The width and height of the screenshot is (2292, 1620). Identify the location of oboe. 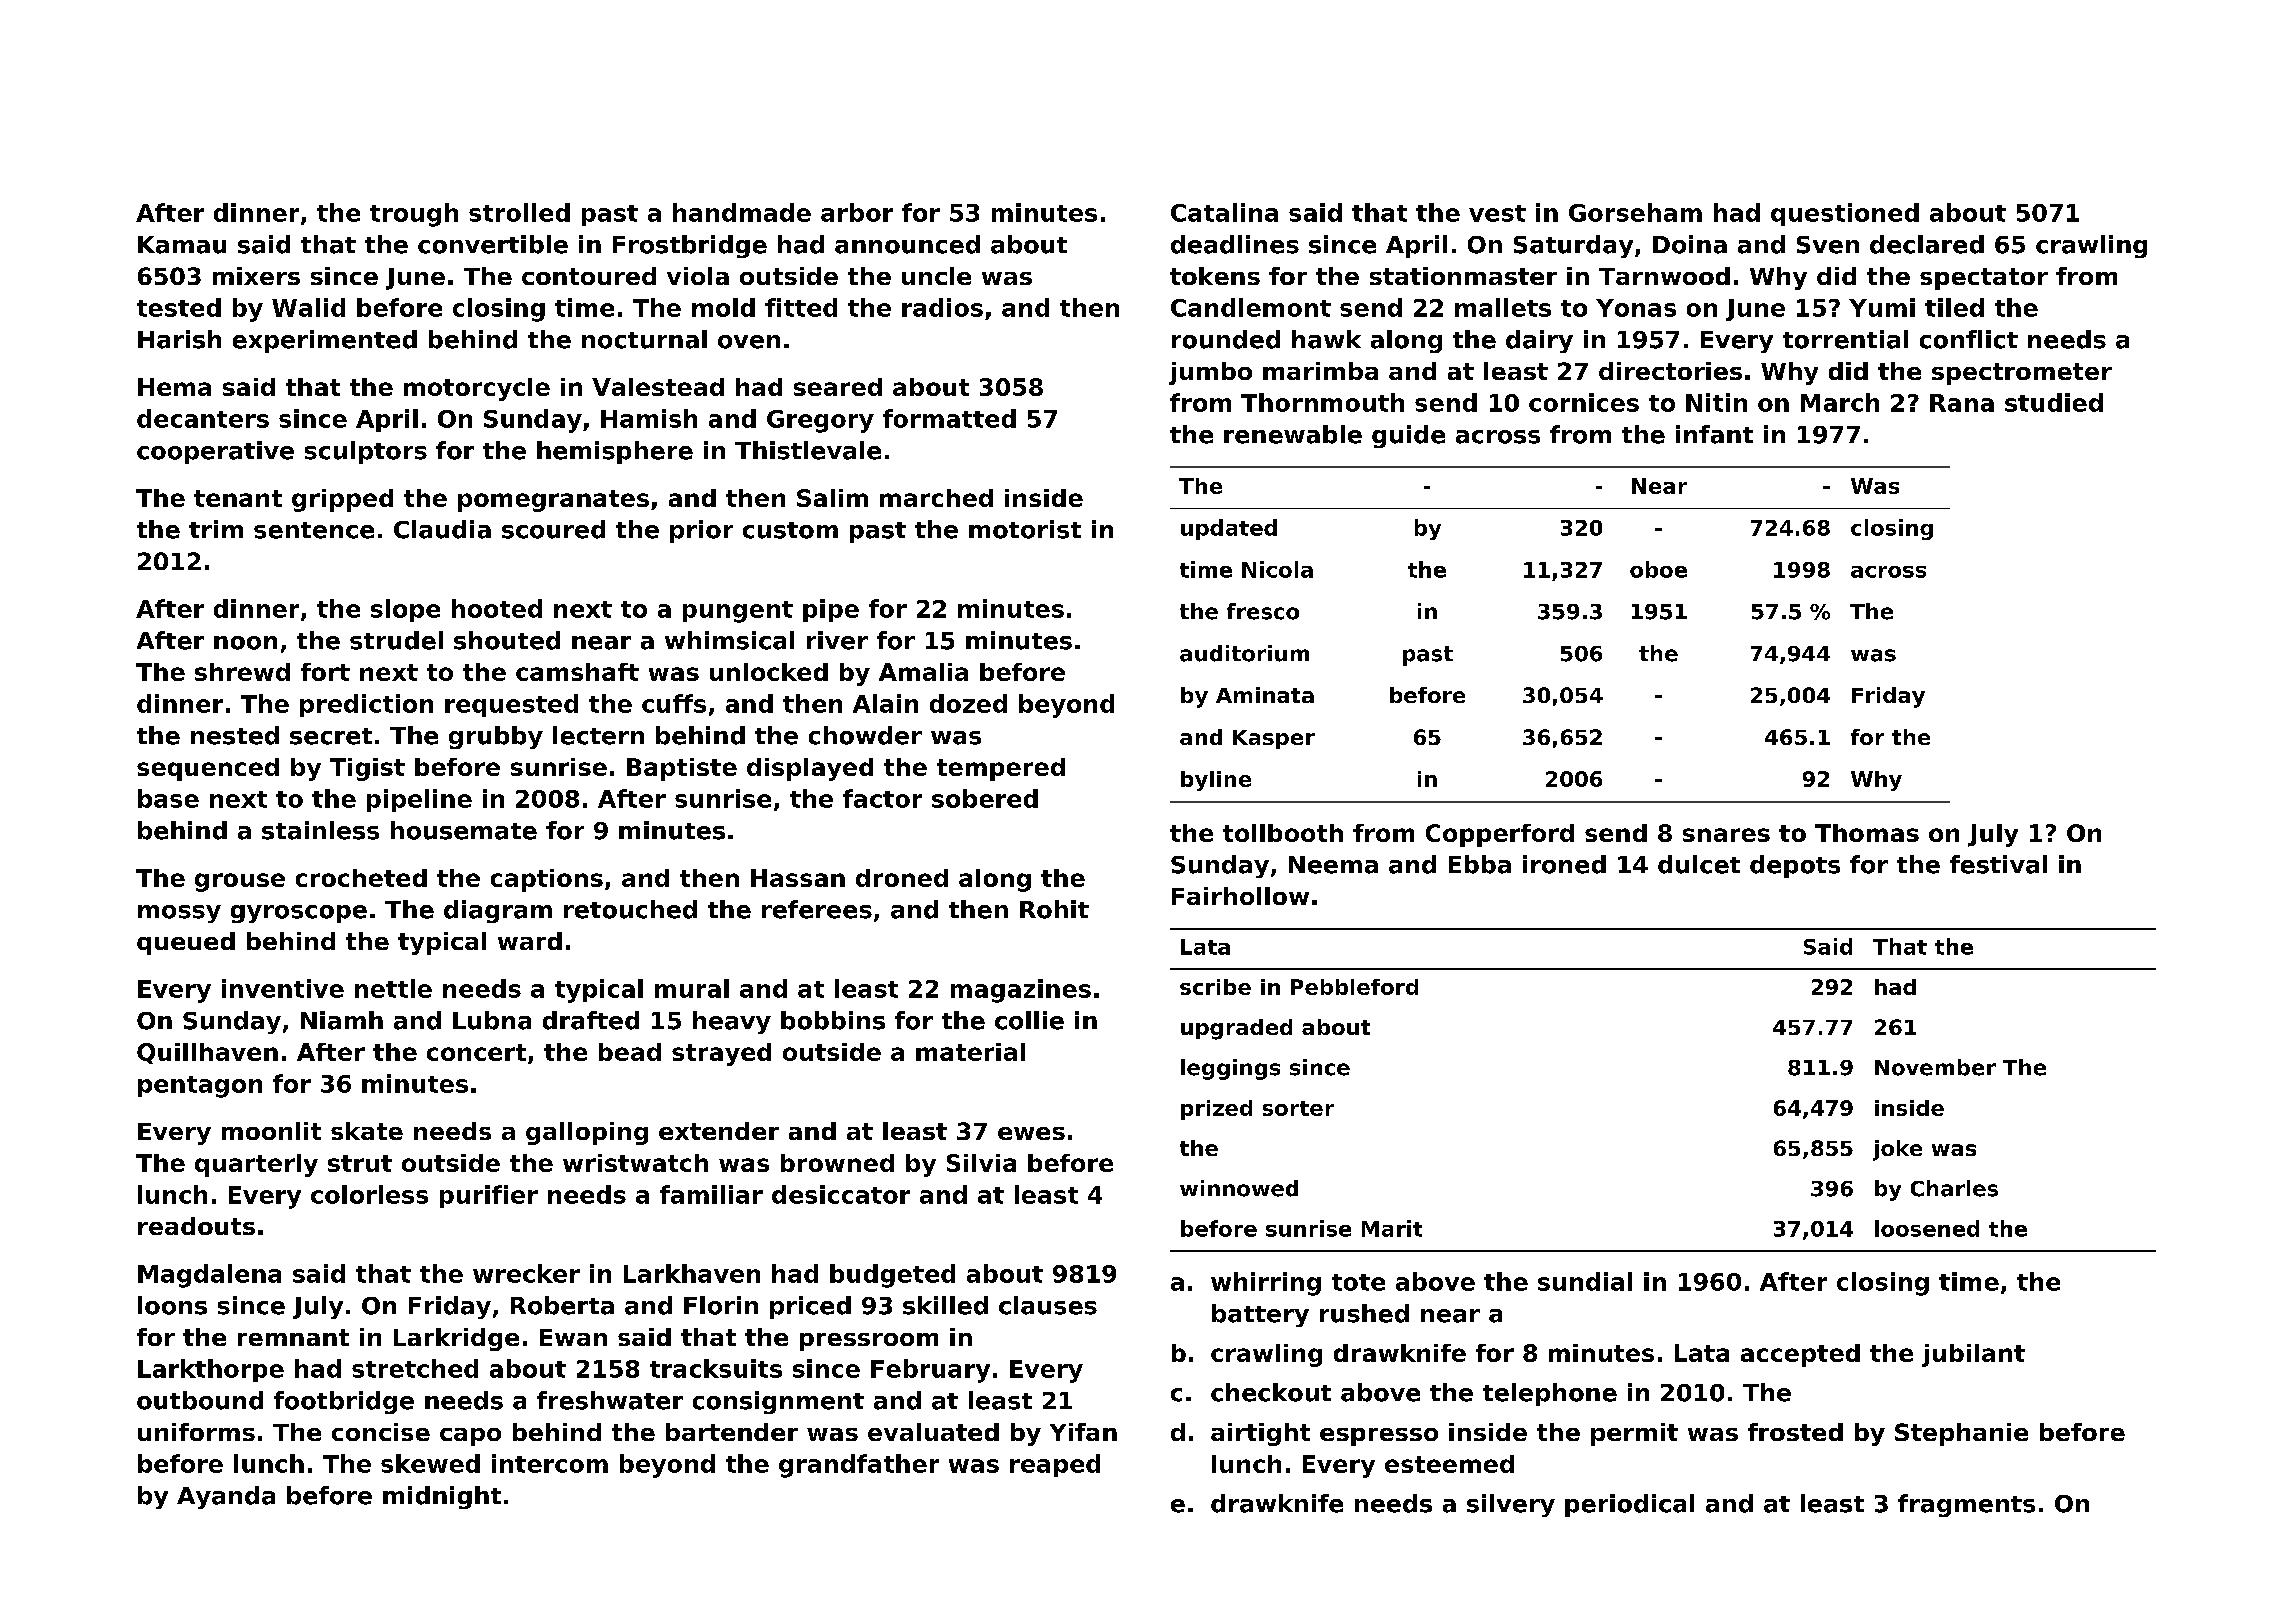
(1658, 569).
